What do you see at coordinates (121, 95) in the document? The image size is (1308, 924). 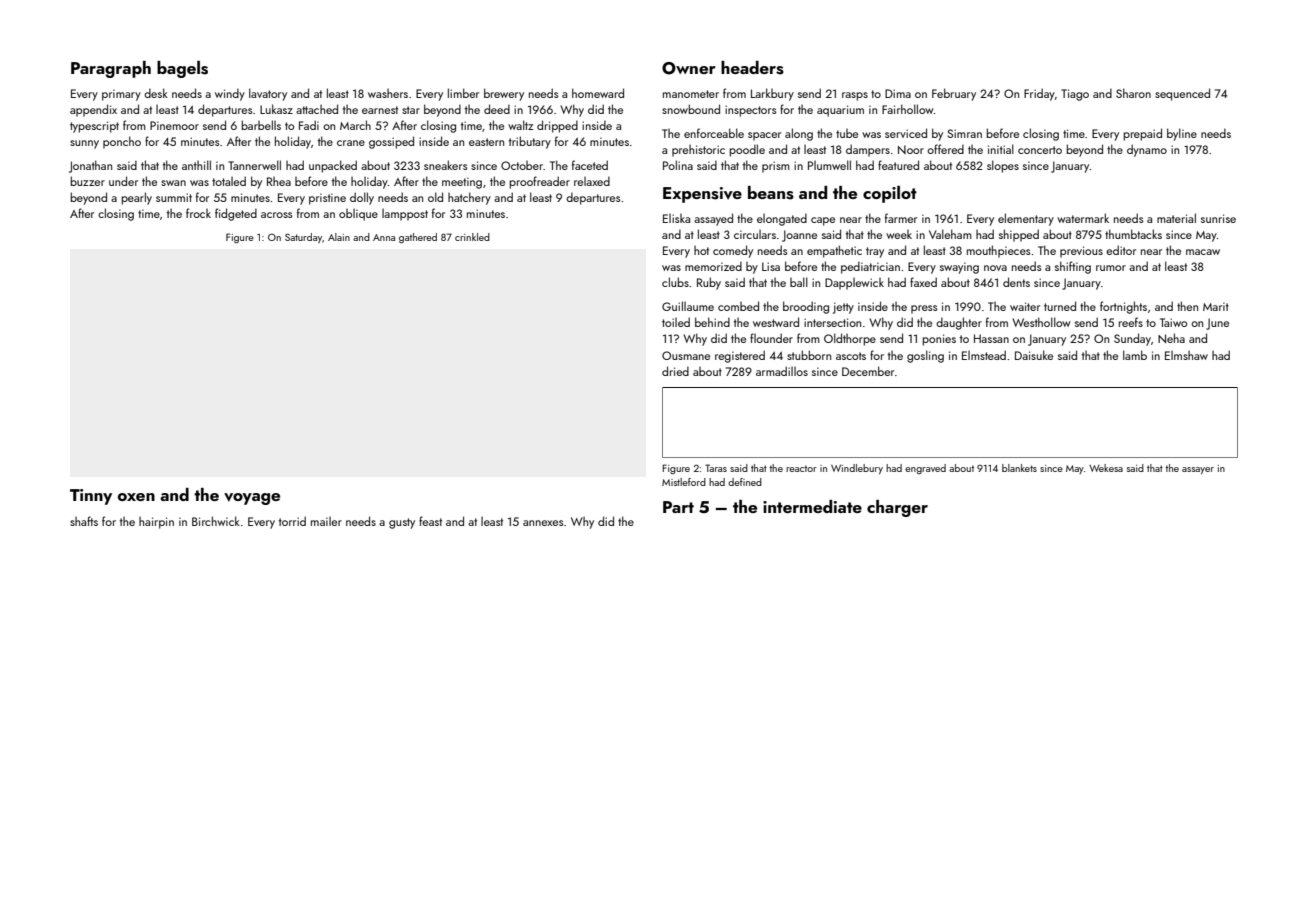 I see `primary` at bounding box center [121, 95].
